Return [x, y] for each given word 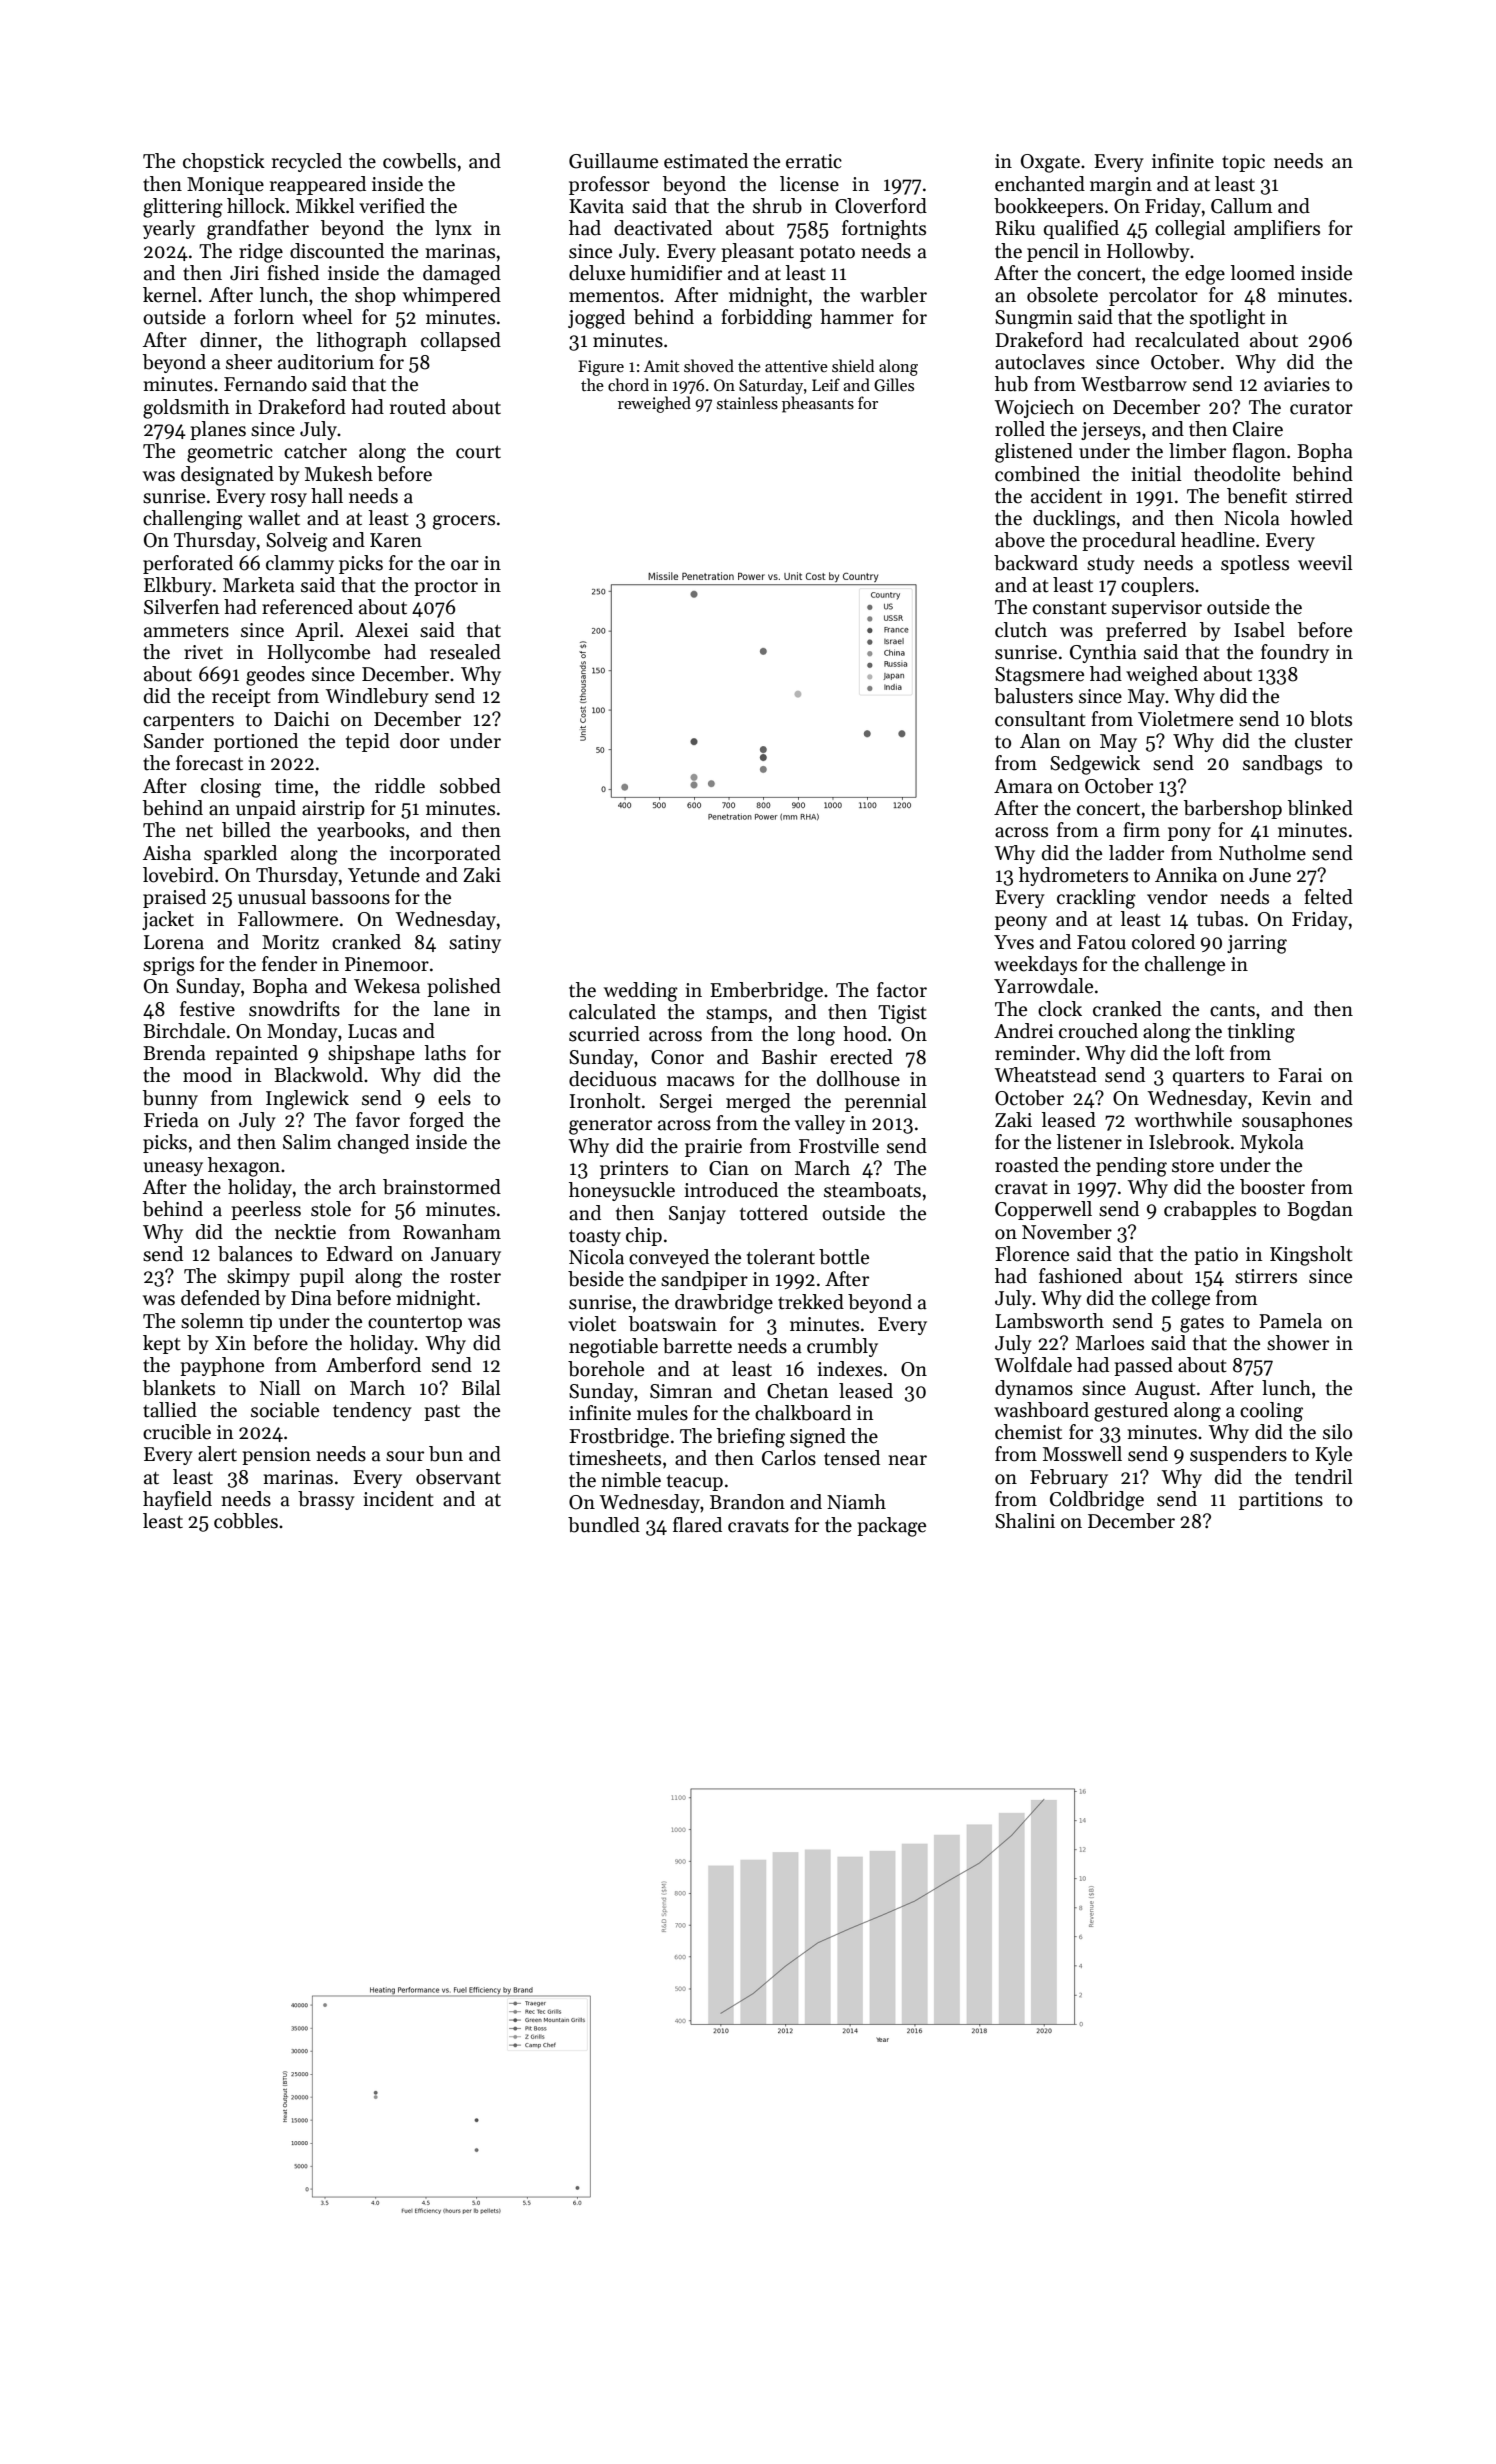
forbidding [766, 319]
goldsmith [186, 409]
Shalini [1025, 1521]
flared [697, 1525]
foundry [1295, 653]
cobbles [246, 1521]
